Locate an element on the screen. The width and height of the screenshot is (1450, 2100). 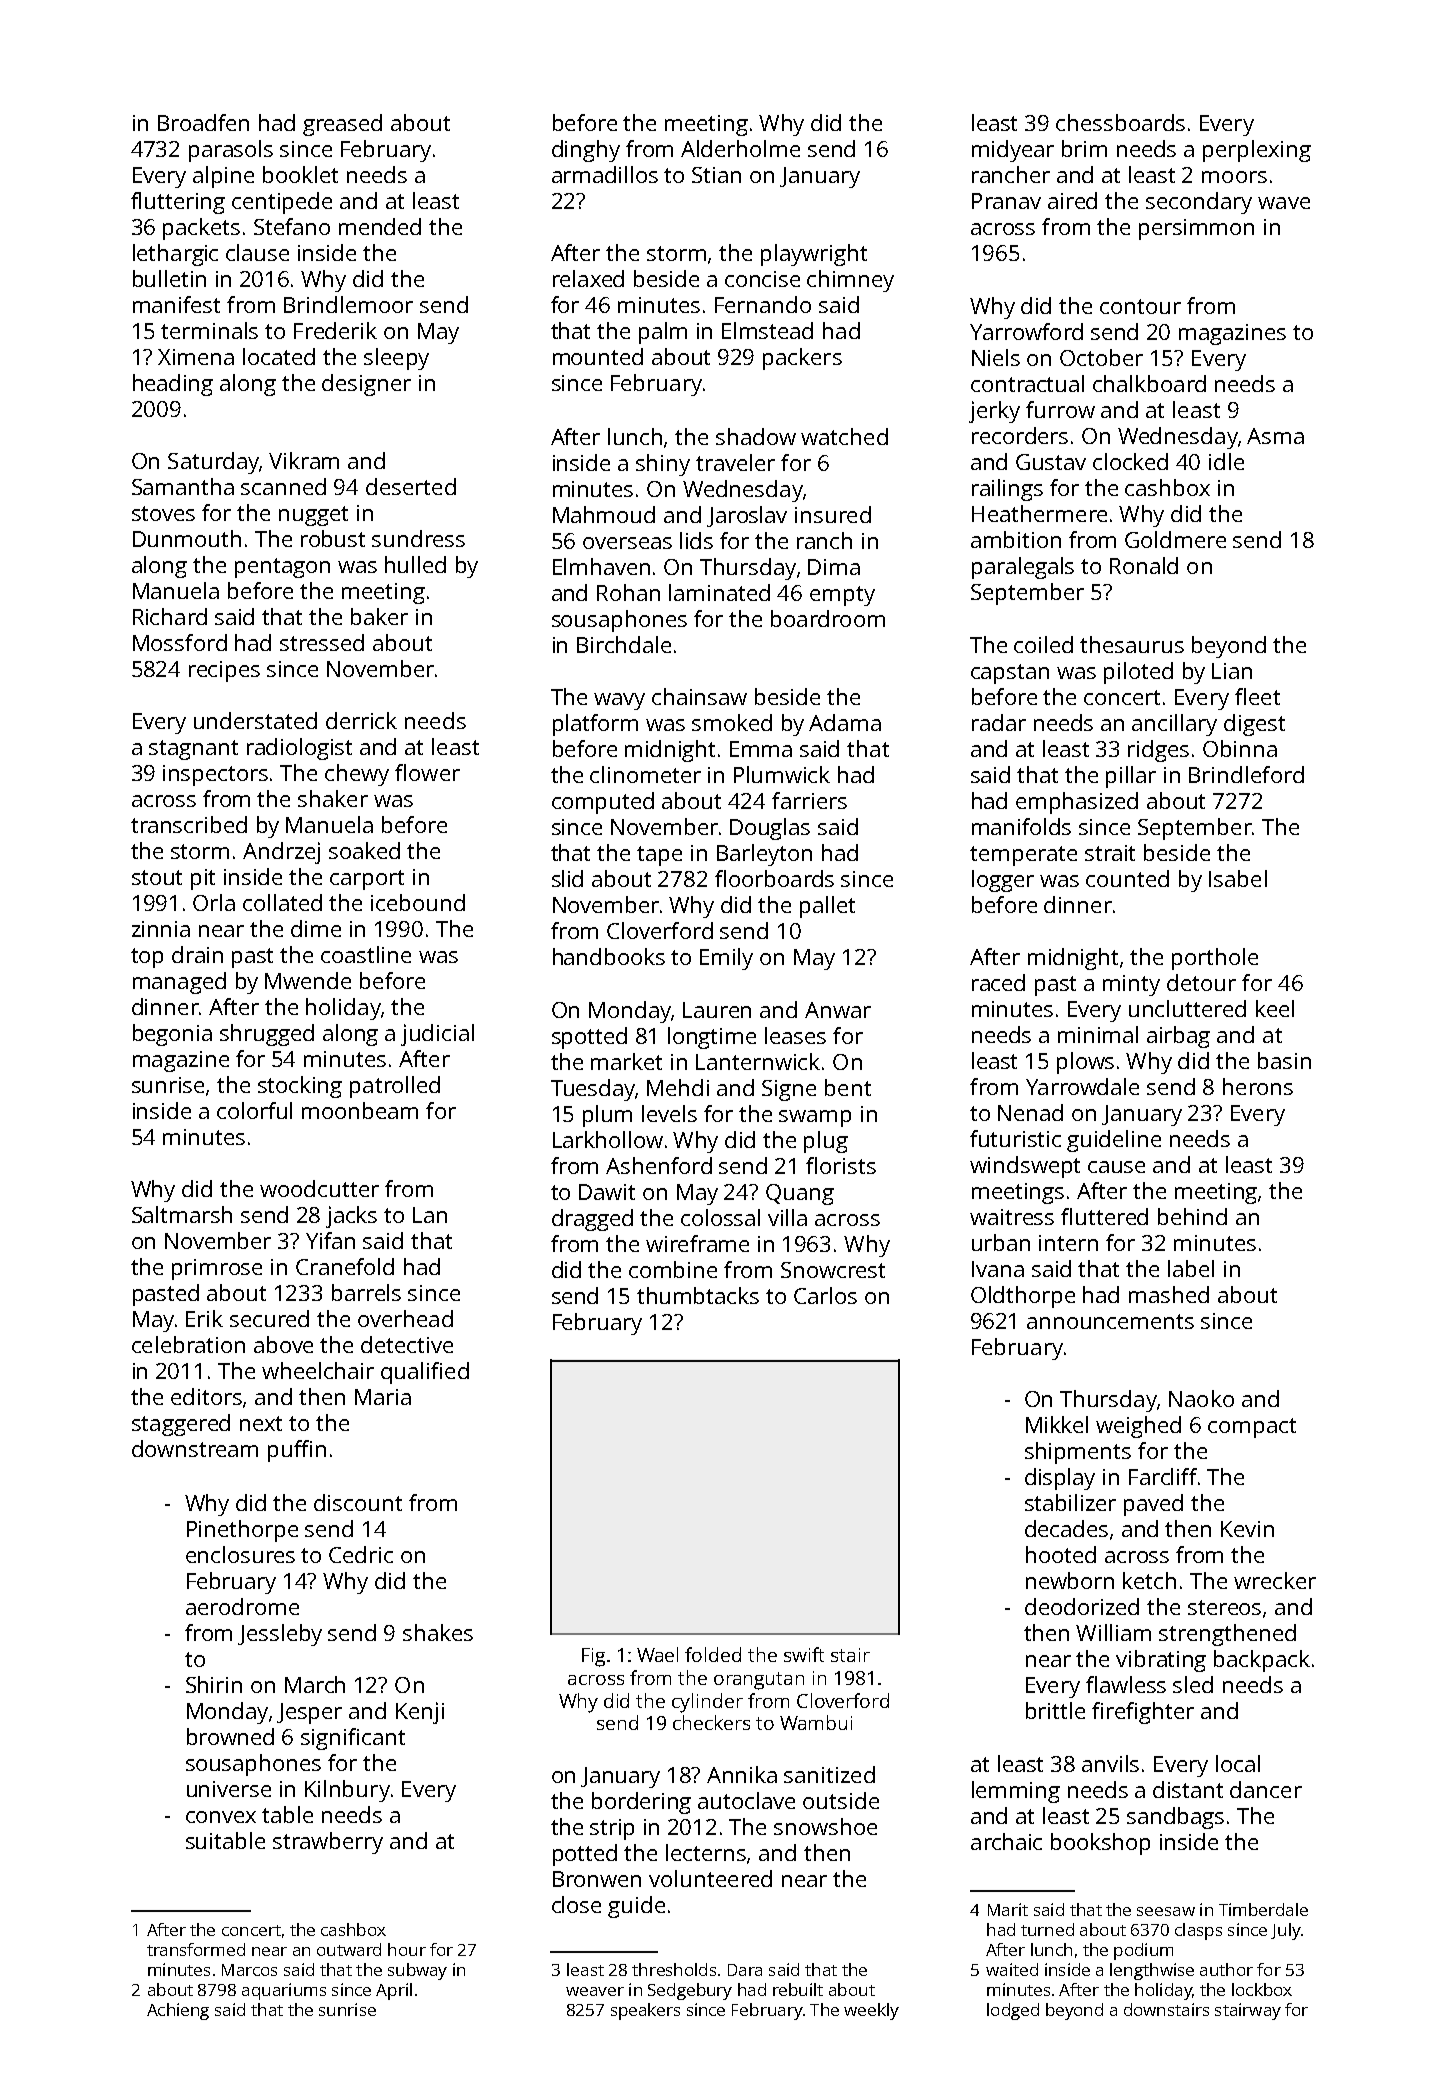
collated is located at coordinates (282, 902).
